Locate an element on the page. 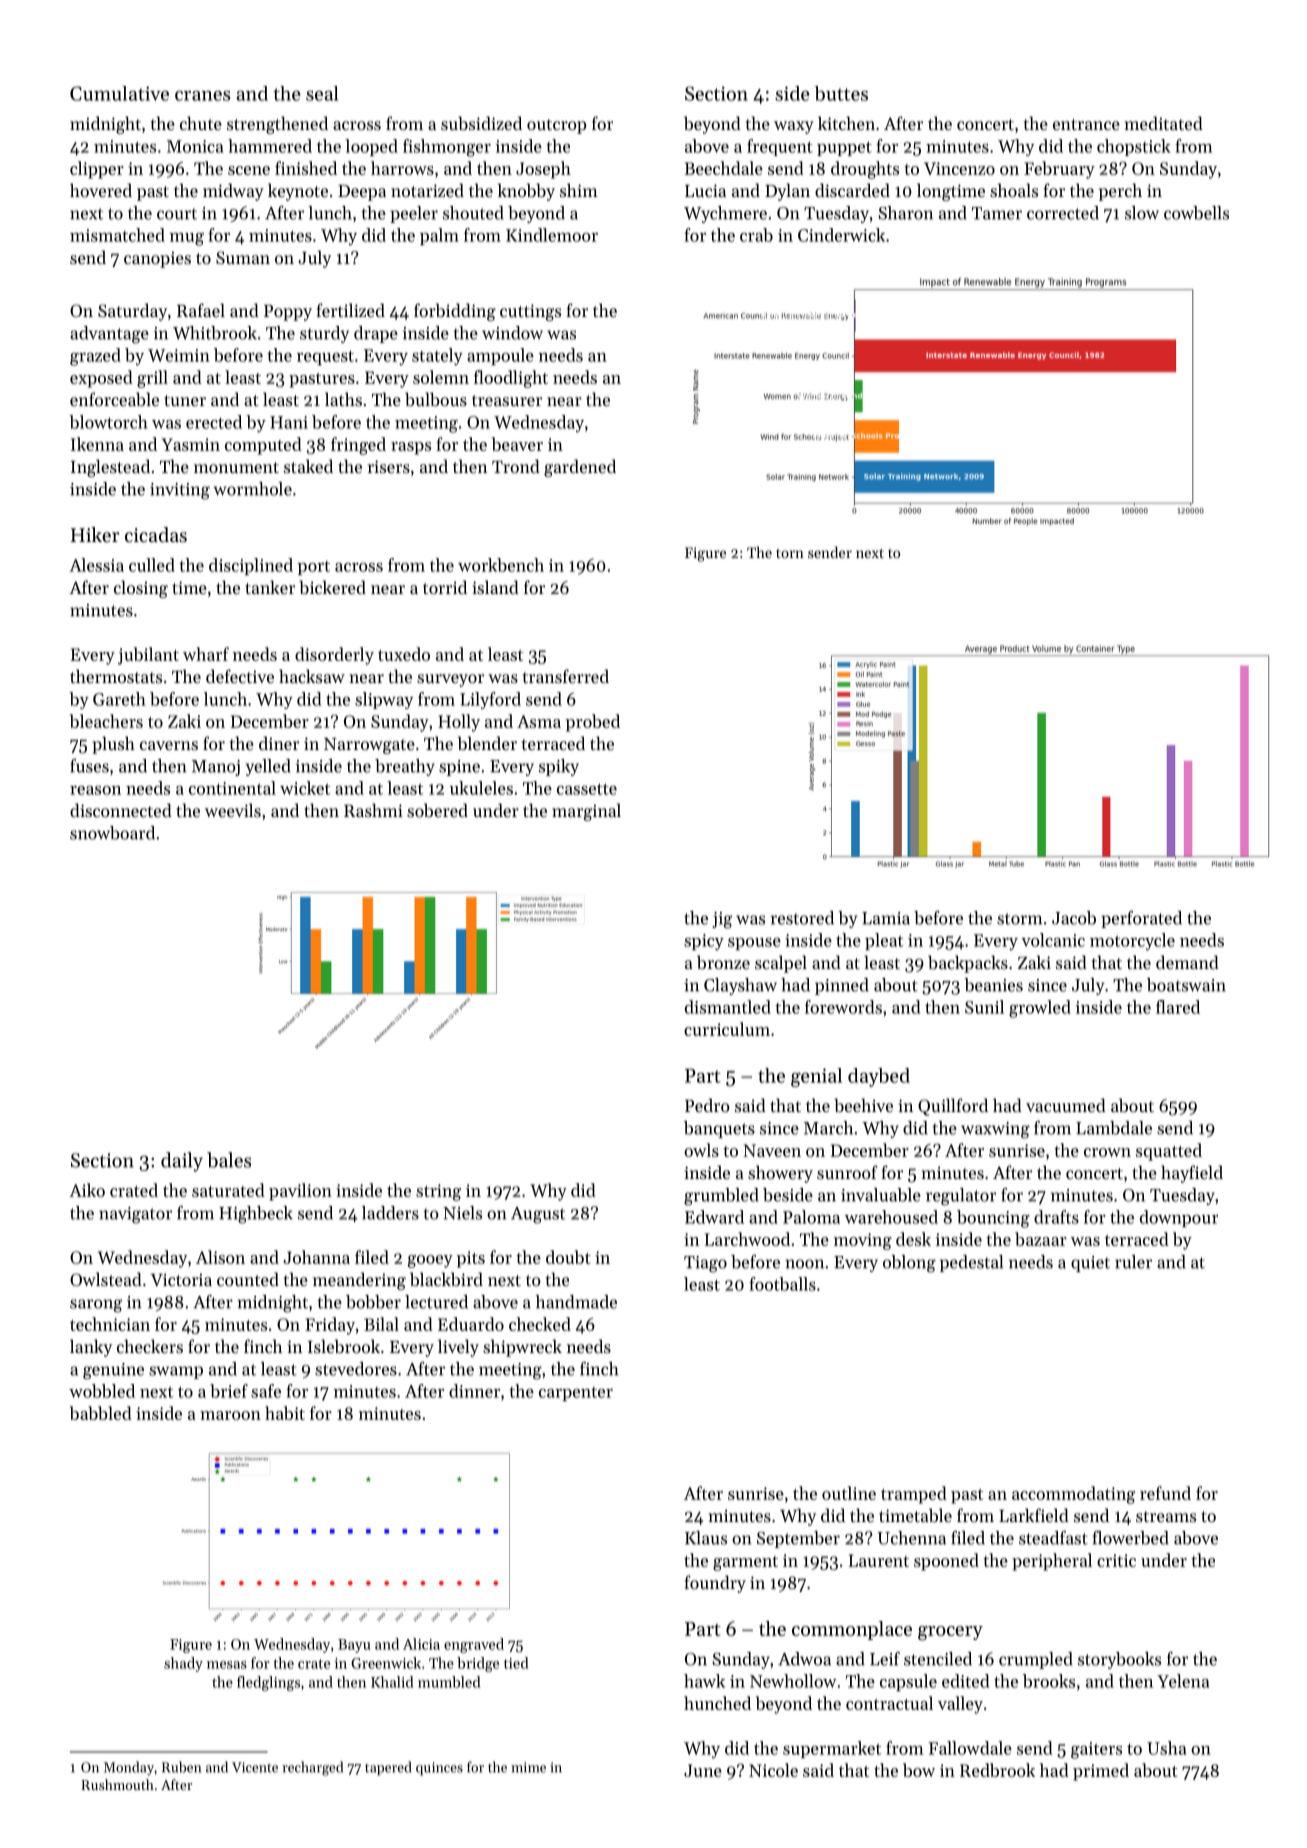 The image size is (1307, 1848). Rashmi is located at coordinates (373, 810).
